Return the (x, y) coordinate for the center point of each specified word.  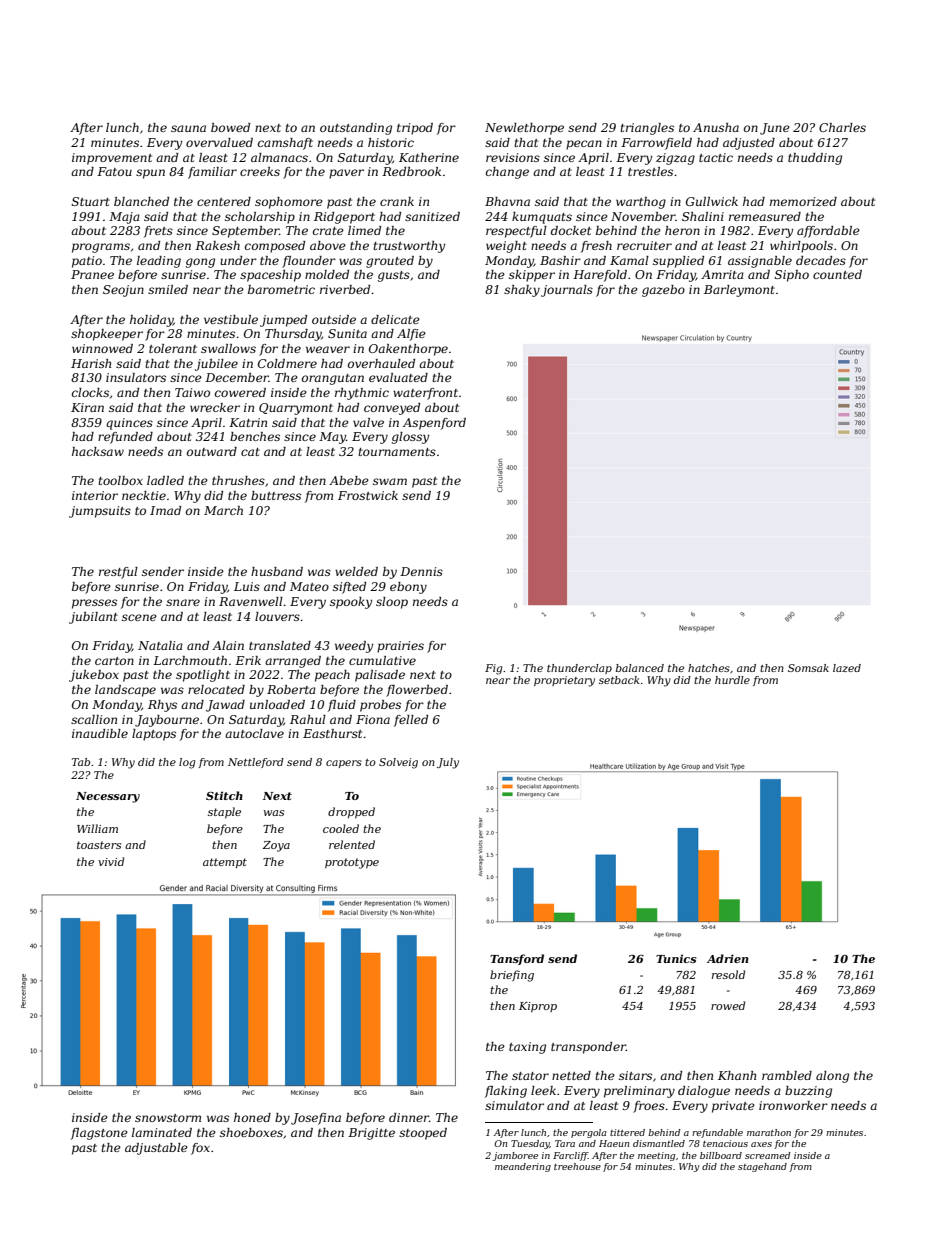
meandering (523, 1167)
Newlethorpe (524, 129)
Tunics (676, 958)
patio (87, 262)
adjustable (156, 1149)
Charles (842, 127)
